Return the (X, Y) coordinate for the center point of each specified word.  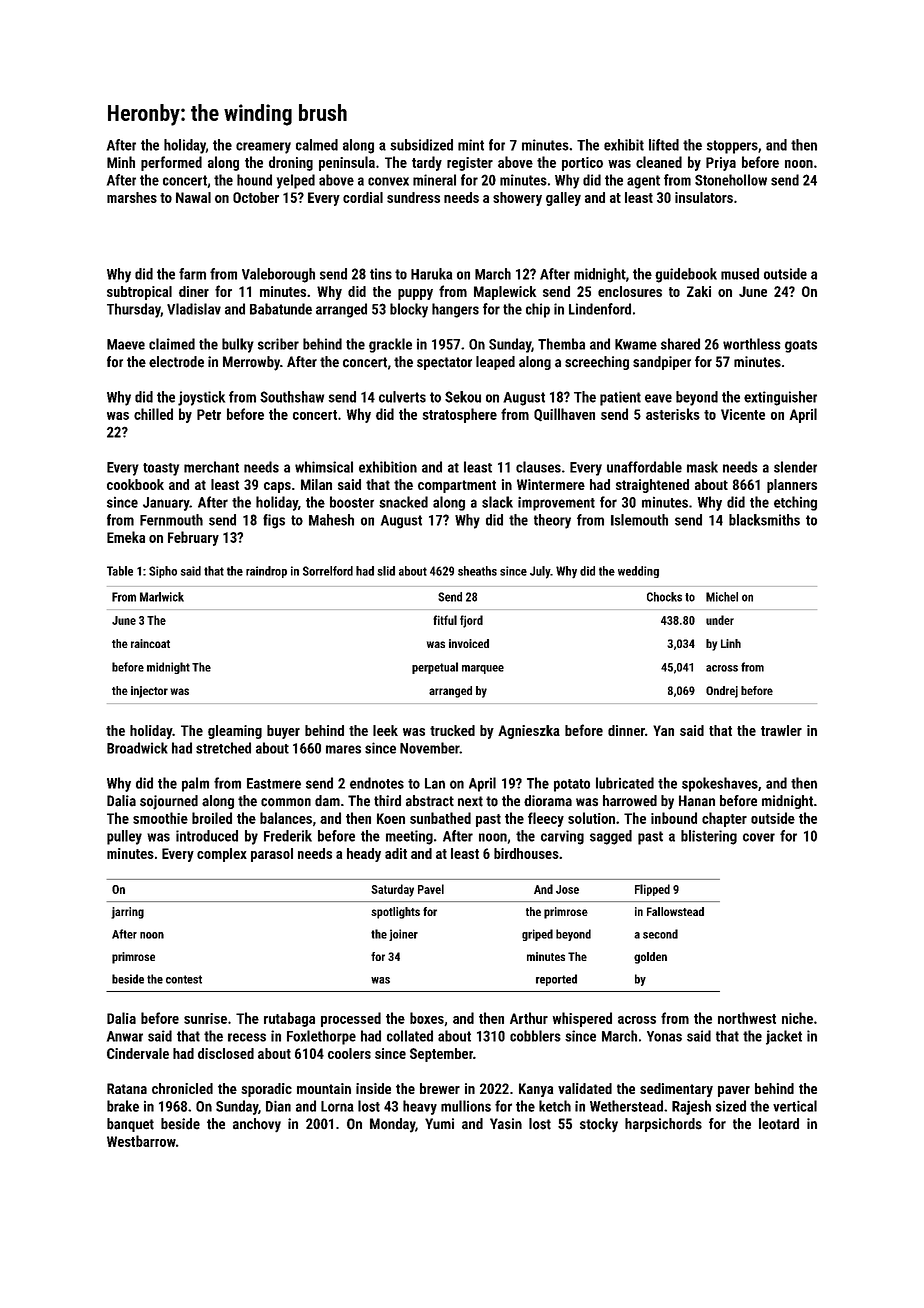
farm (192, 274)
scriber (278, 344)
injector (149, 692)
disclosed (226, 1053)
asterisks (673, 414)
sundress (413, 197)
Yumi (439, 1124)
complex (222, 855)
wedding (638, 572)
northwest (747, 1018)
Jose (567, 889)
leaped (495, 363)
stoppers (732, 147)
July (540, 572)
